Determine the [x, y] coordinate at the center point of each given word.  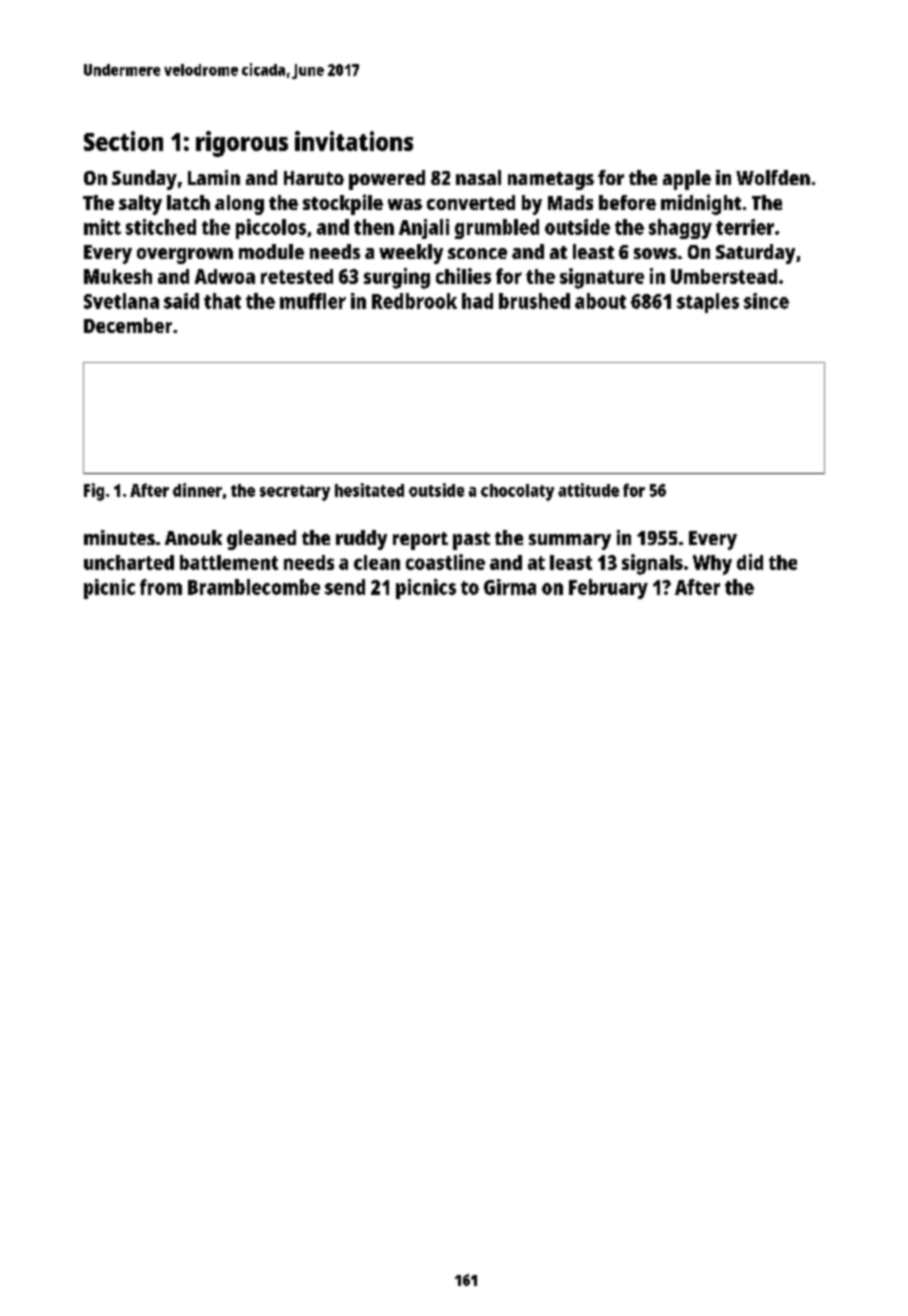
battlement [229, 562]
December [128, 325]
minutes [119, 537]
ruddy [361, 540]
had [477, 301]
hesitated [369, 490]
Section [123, 141]
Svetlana [121, 301]
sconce [477, 253]
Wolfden [773, 177]
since [766, 301]
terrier [745, 227]
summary [570, 542]
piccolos [271, 229]
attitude [588, 490]
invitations [354, 141]
